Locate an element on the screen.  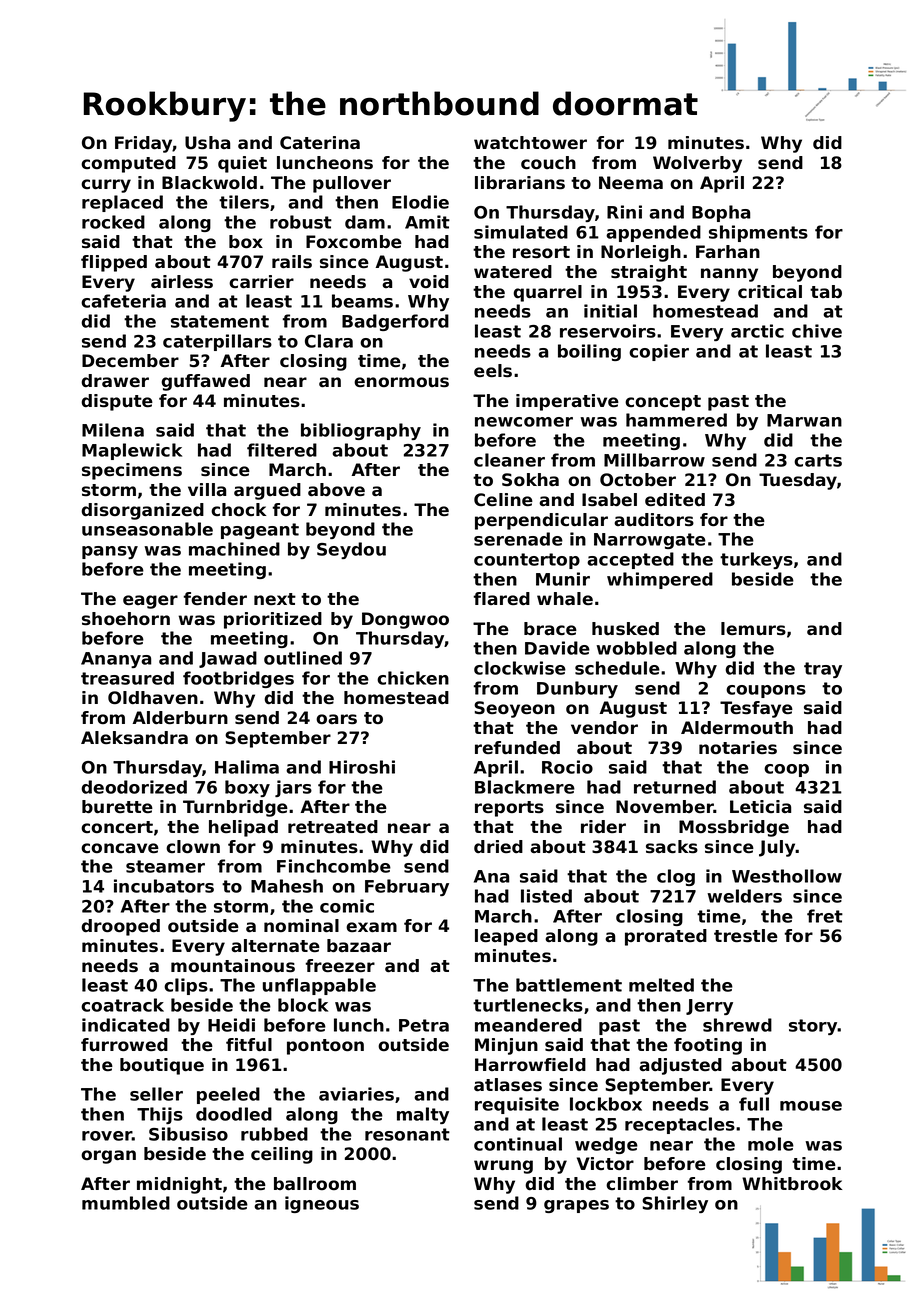
Rini is located at coordinates (624, 212).
